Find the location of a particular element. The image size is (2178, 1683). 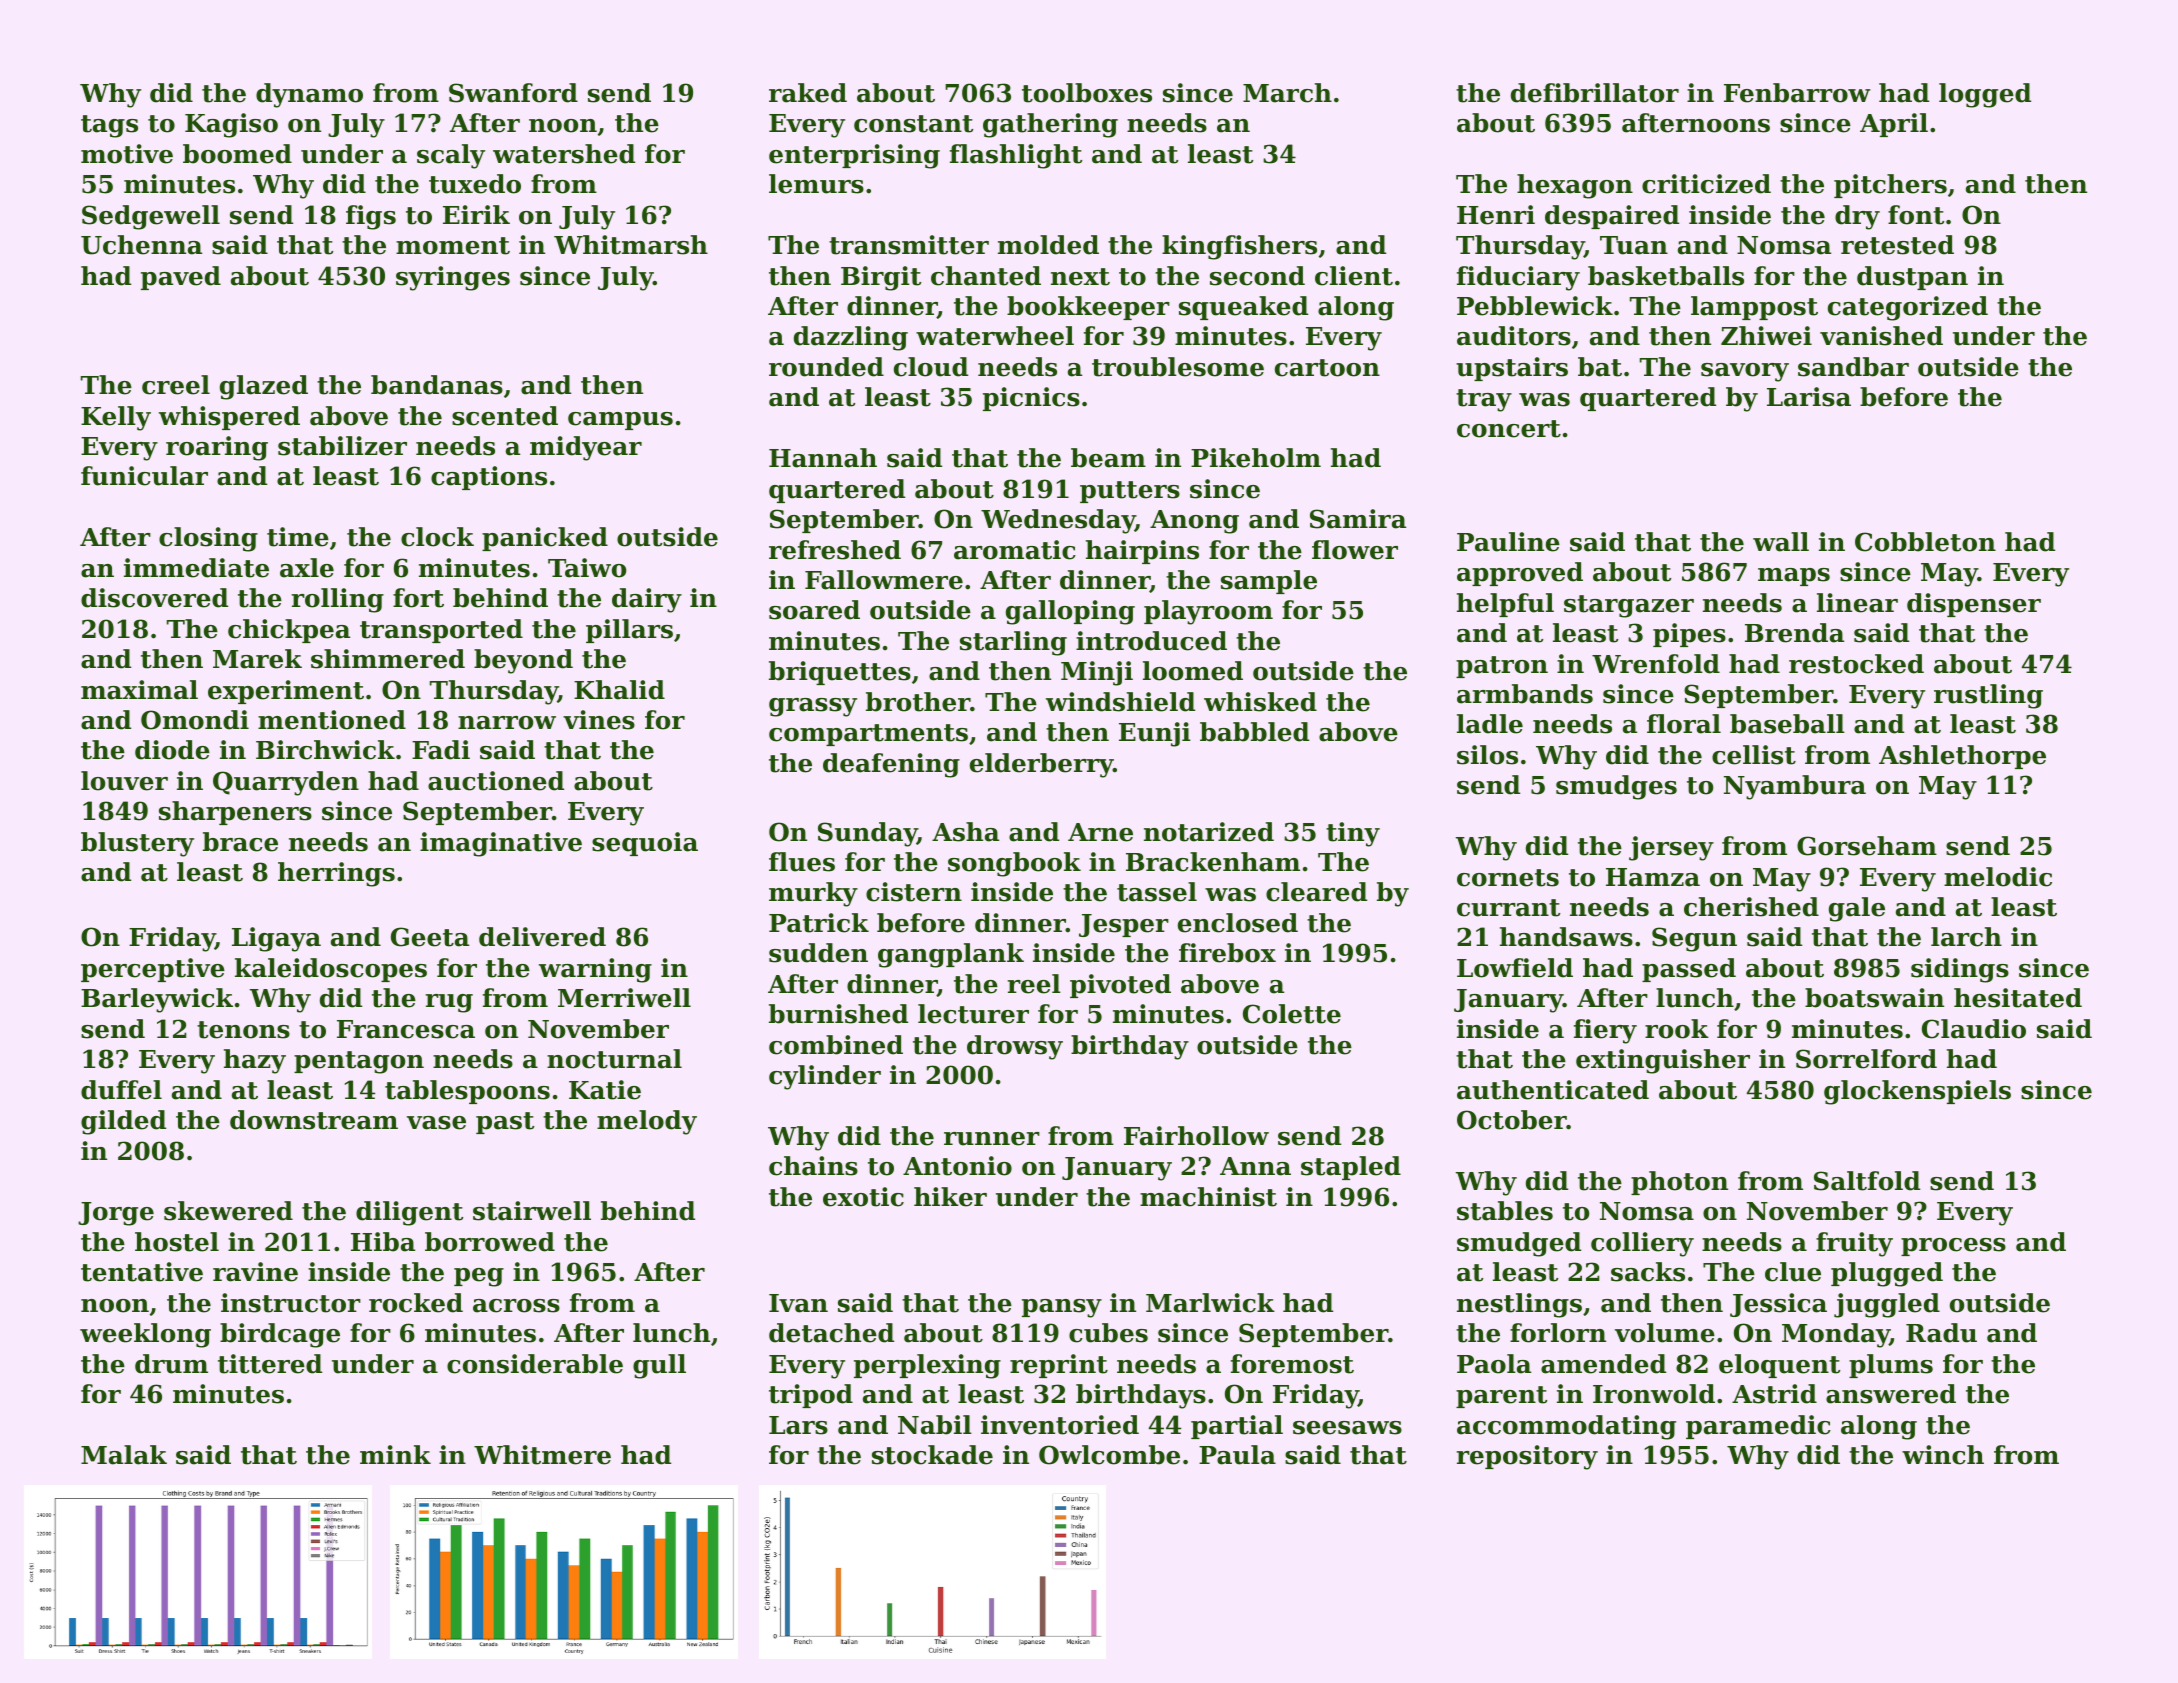

combined is located at coordinates (836, 1045).
